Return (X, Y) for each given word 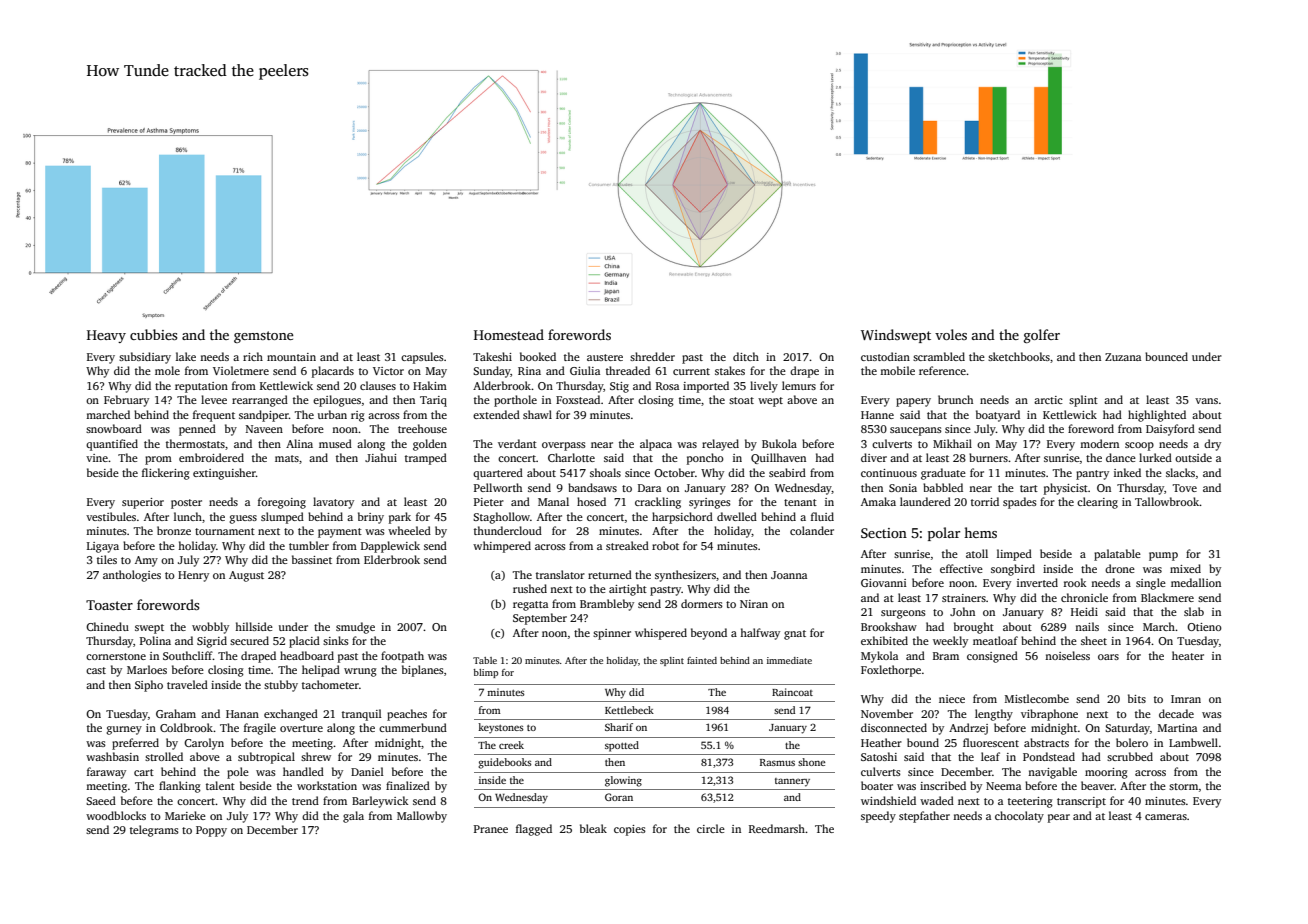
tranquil (362, 715)
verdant (517, 443)
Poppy (211, 831)
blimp (485, 673)
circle (711, 828)
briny (371, 518)
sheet (1094, 640)
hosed (591, 501)
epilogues (337, 401)
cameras (1166, 817)
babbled (943, 487)
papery (913, 402)
